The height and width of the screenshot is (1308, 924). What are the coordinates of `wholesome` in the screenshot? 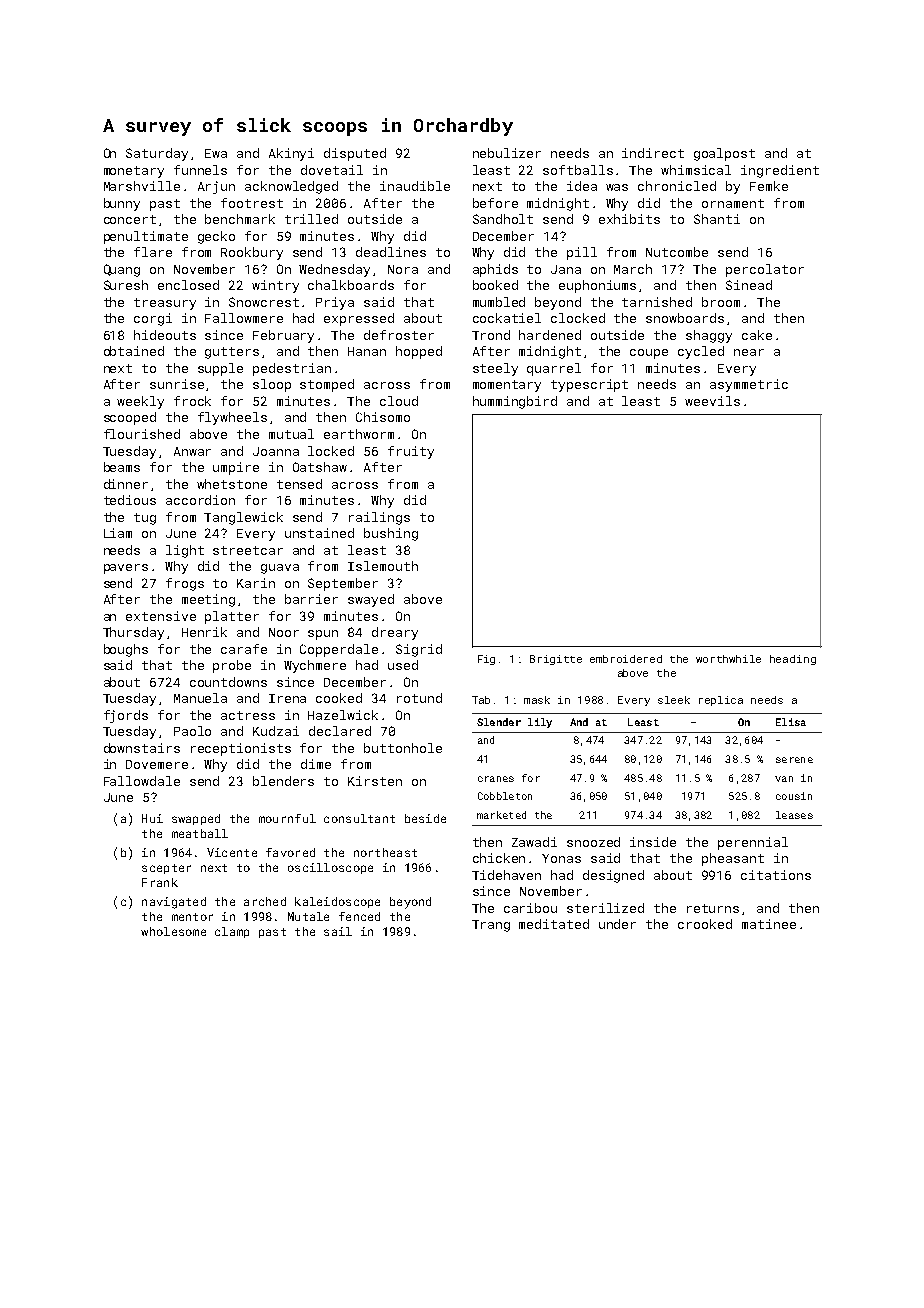 It's located at (173, 931).
